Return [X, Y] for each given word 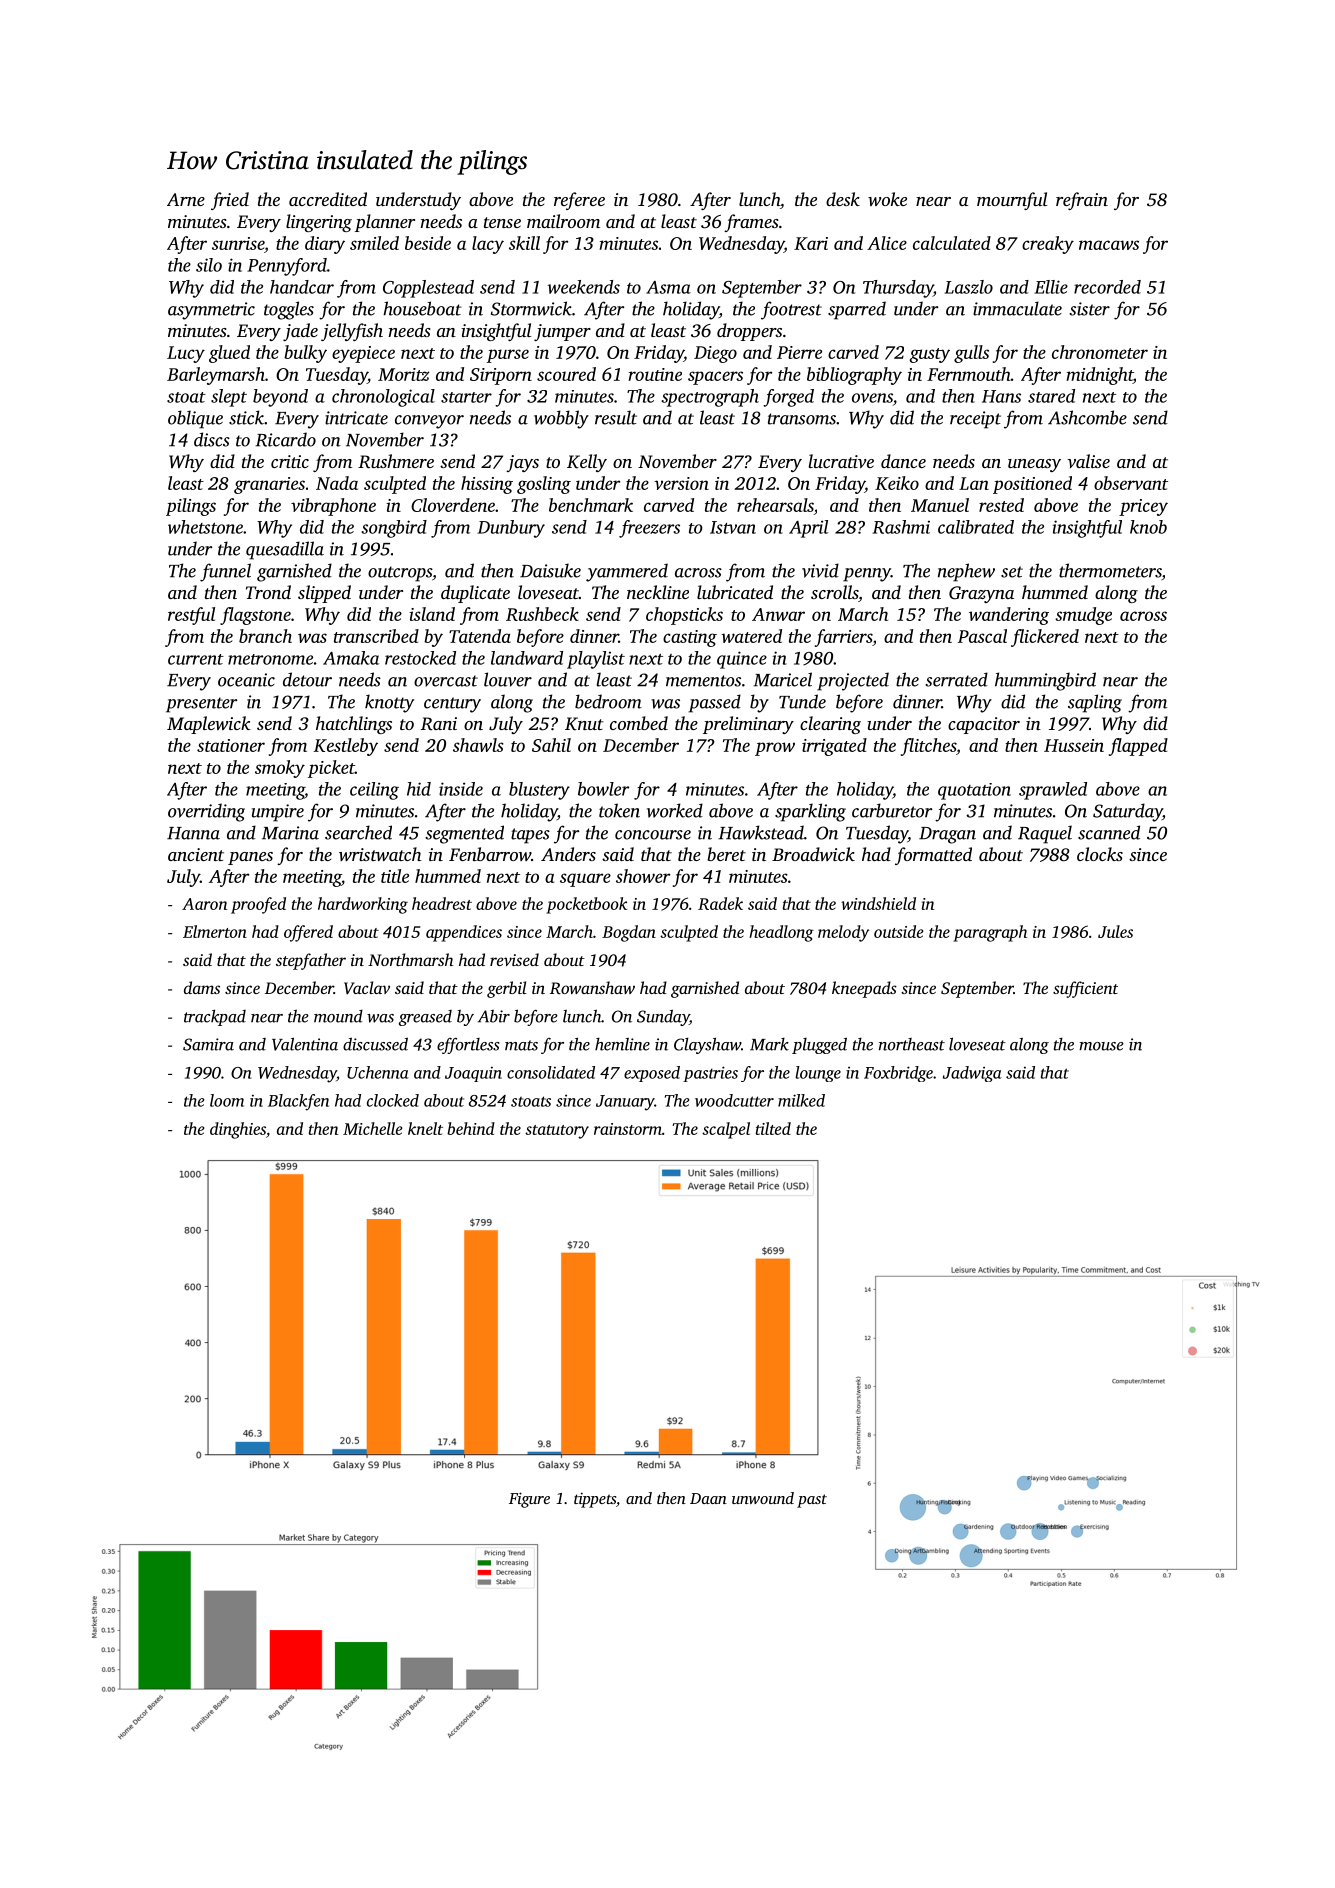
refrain [1082, 201]
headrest [442, 903]
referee [579, 201]
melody [843, 933]
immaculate [1017, 308]
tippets [595, 1500]
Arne [186, 199]
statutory [557, 1132]
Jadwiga [972, 1074]
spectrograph [710, 398]
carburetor [892, 810]
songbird [394, 529]
